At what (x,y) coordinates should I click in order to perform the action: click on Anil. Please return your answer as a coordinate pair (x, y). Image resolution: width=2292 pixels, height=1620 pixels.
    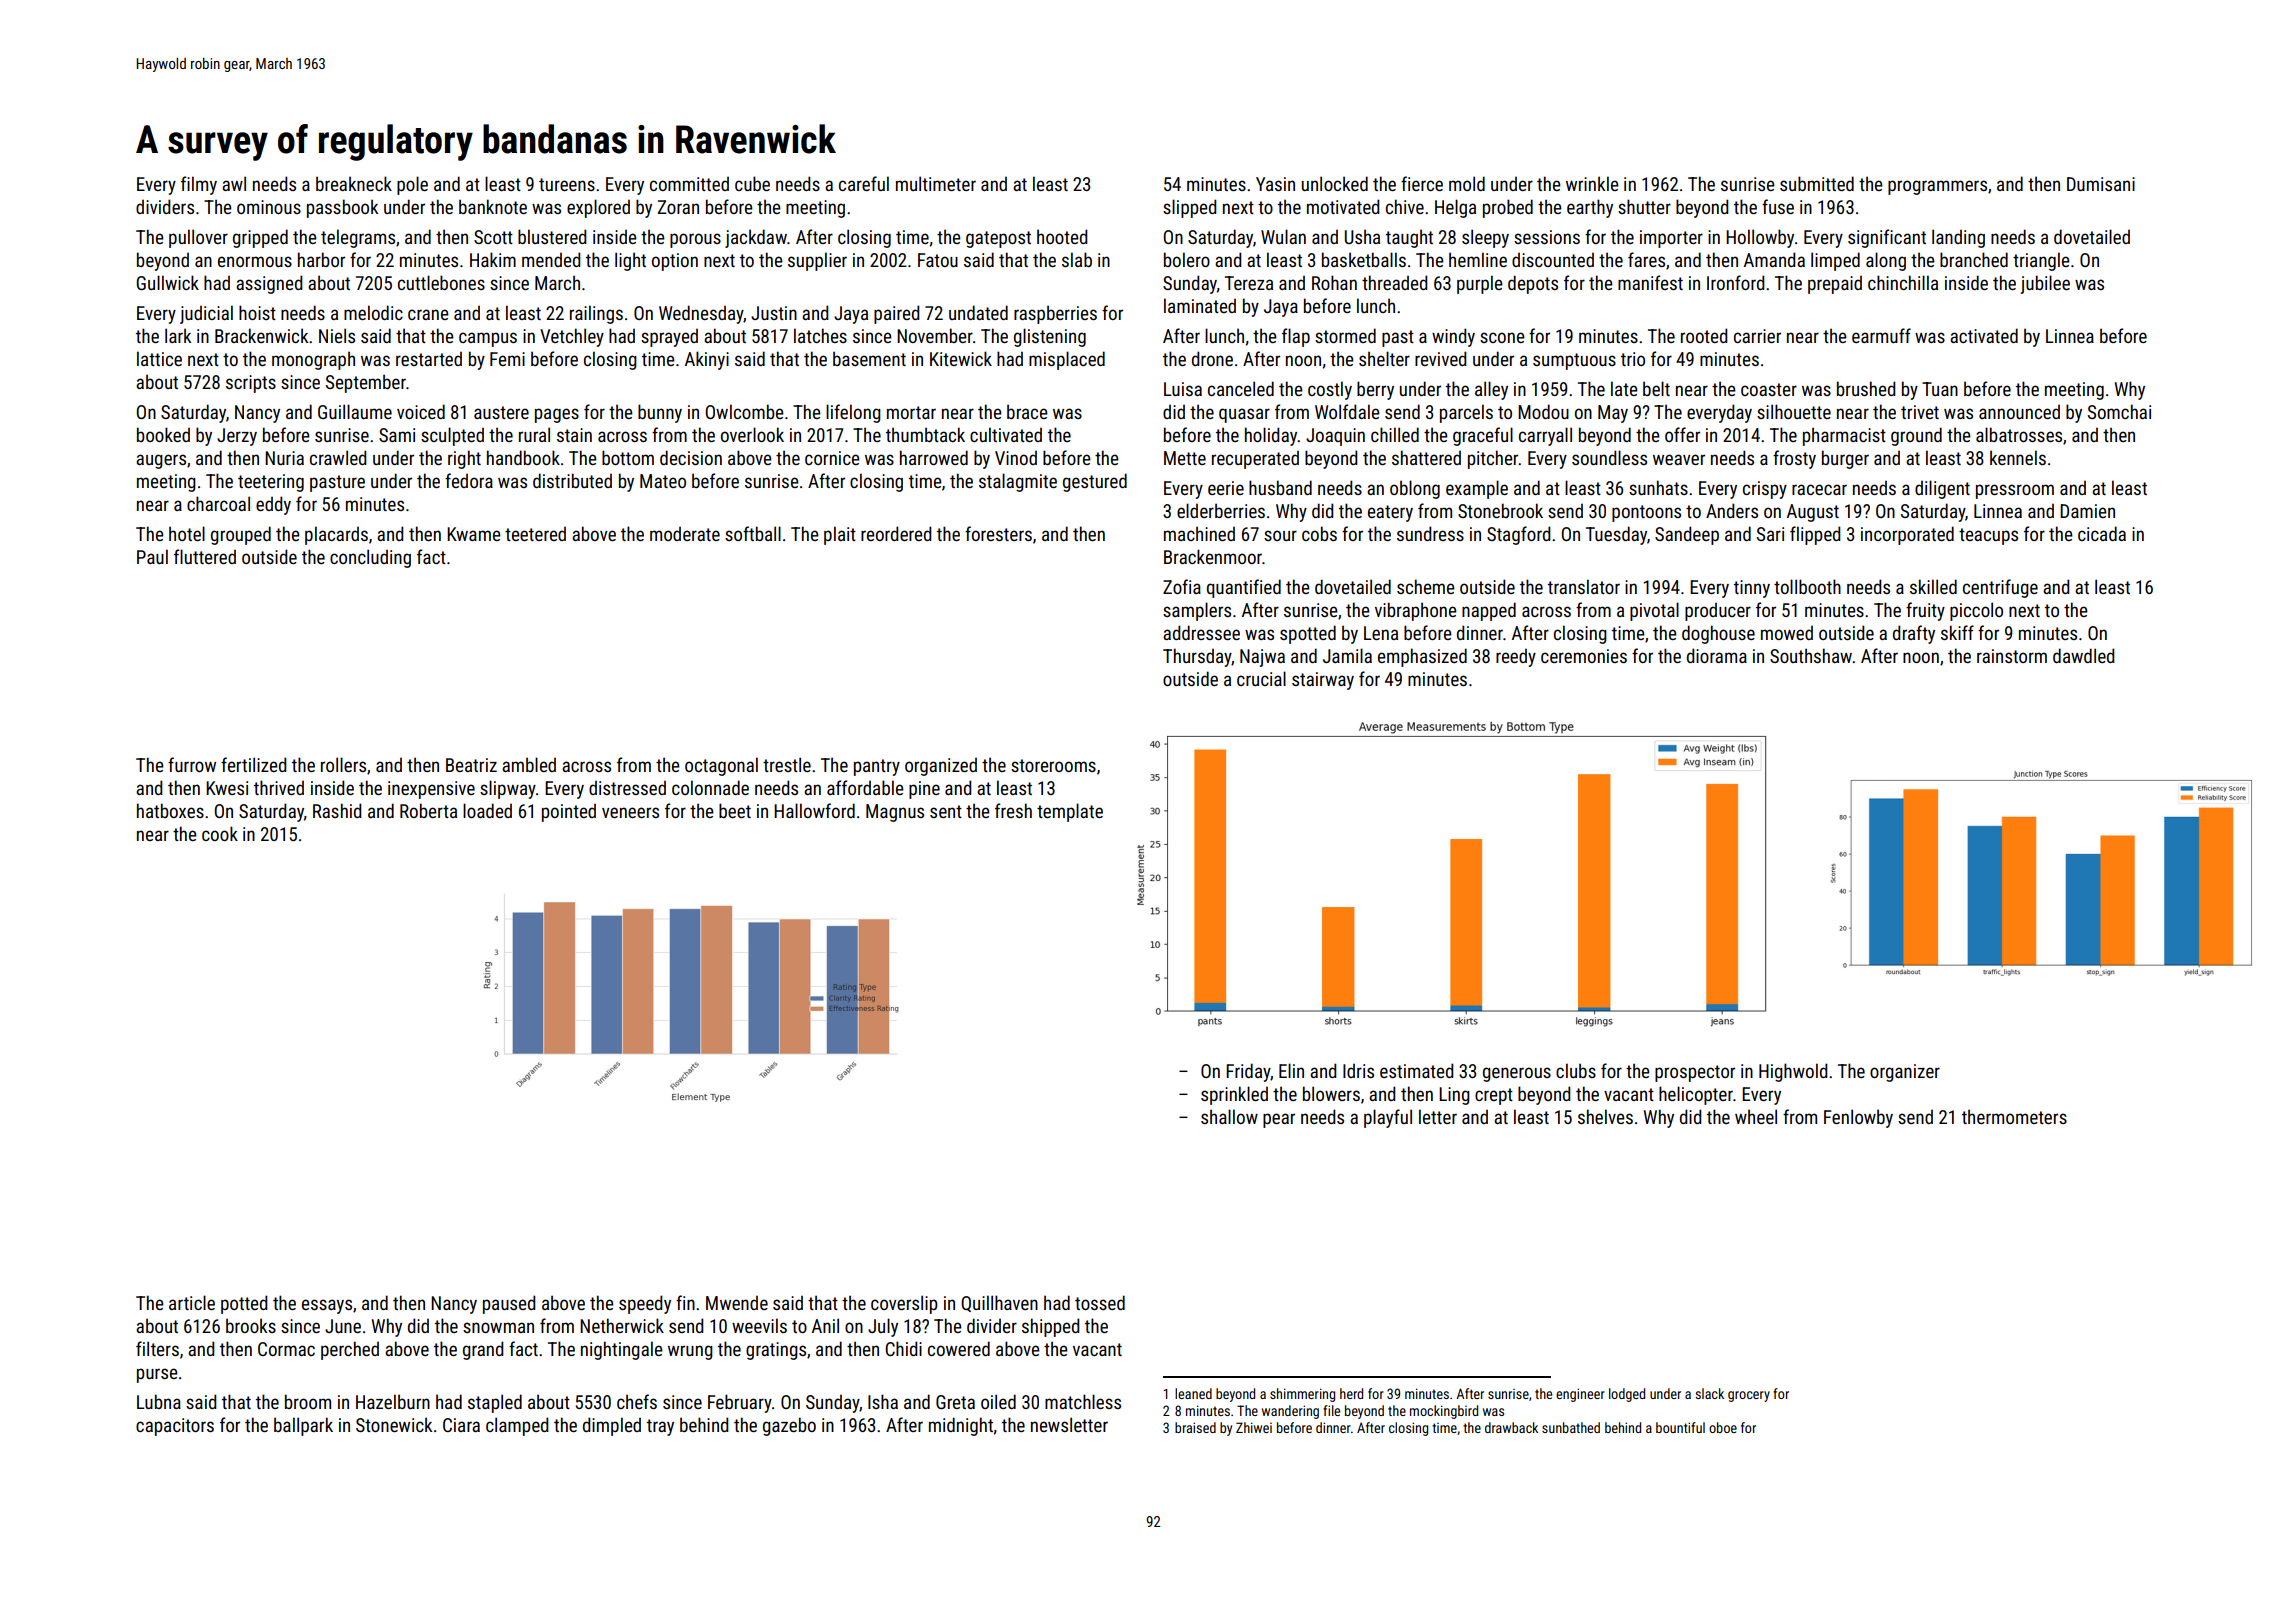
    Looking at the image, I should click on (825, 1325).
